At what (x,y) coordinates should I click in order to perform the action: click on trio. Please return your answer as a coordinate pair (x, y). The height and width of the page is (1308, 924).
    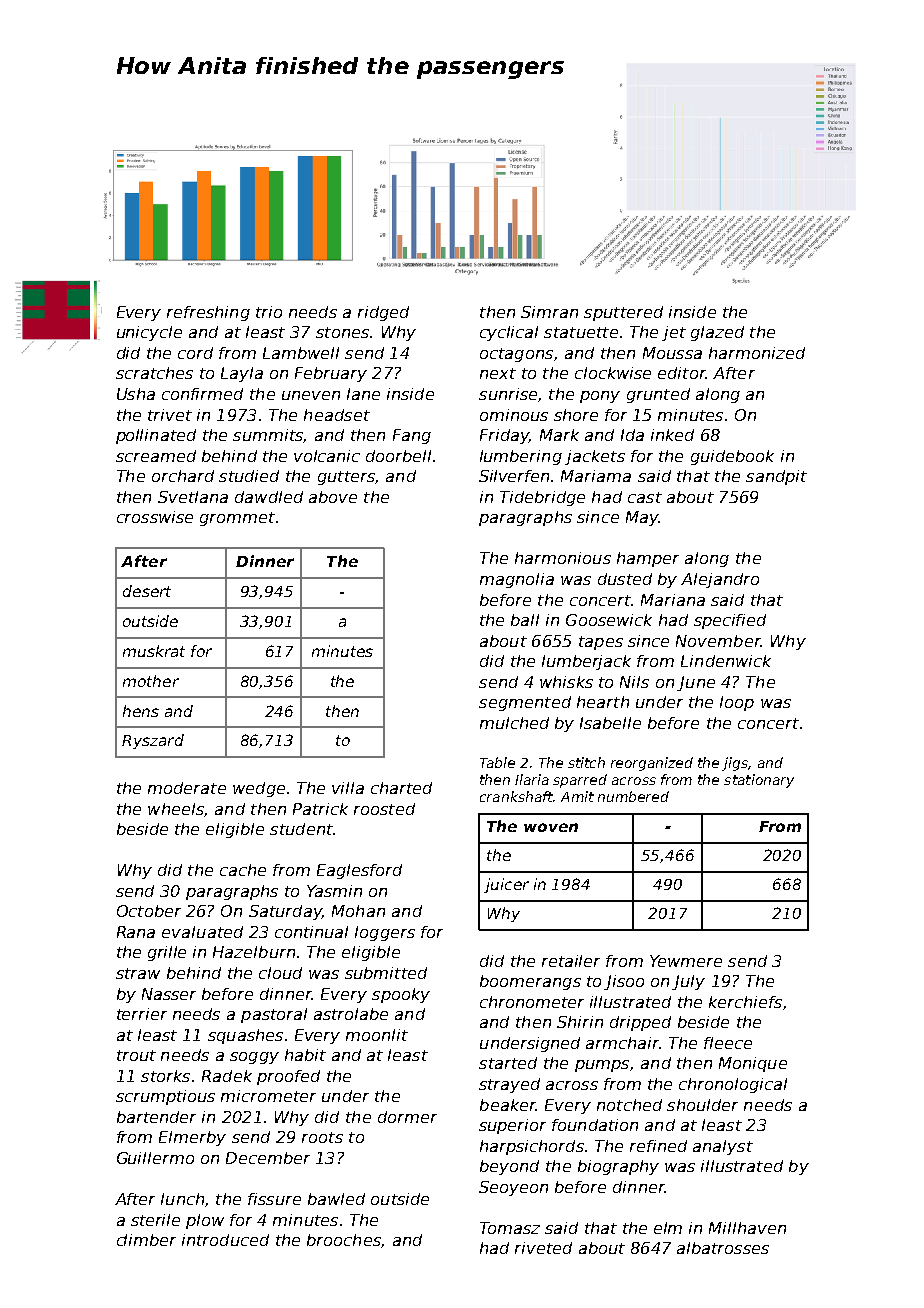
    Looking at the image, I should click on (269, 312).
